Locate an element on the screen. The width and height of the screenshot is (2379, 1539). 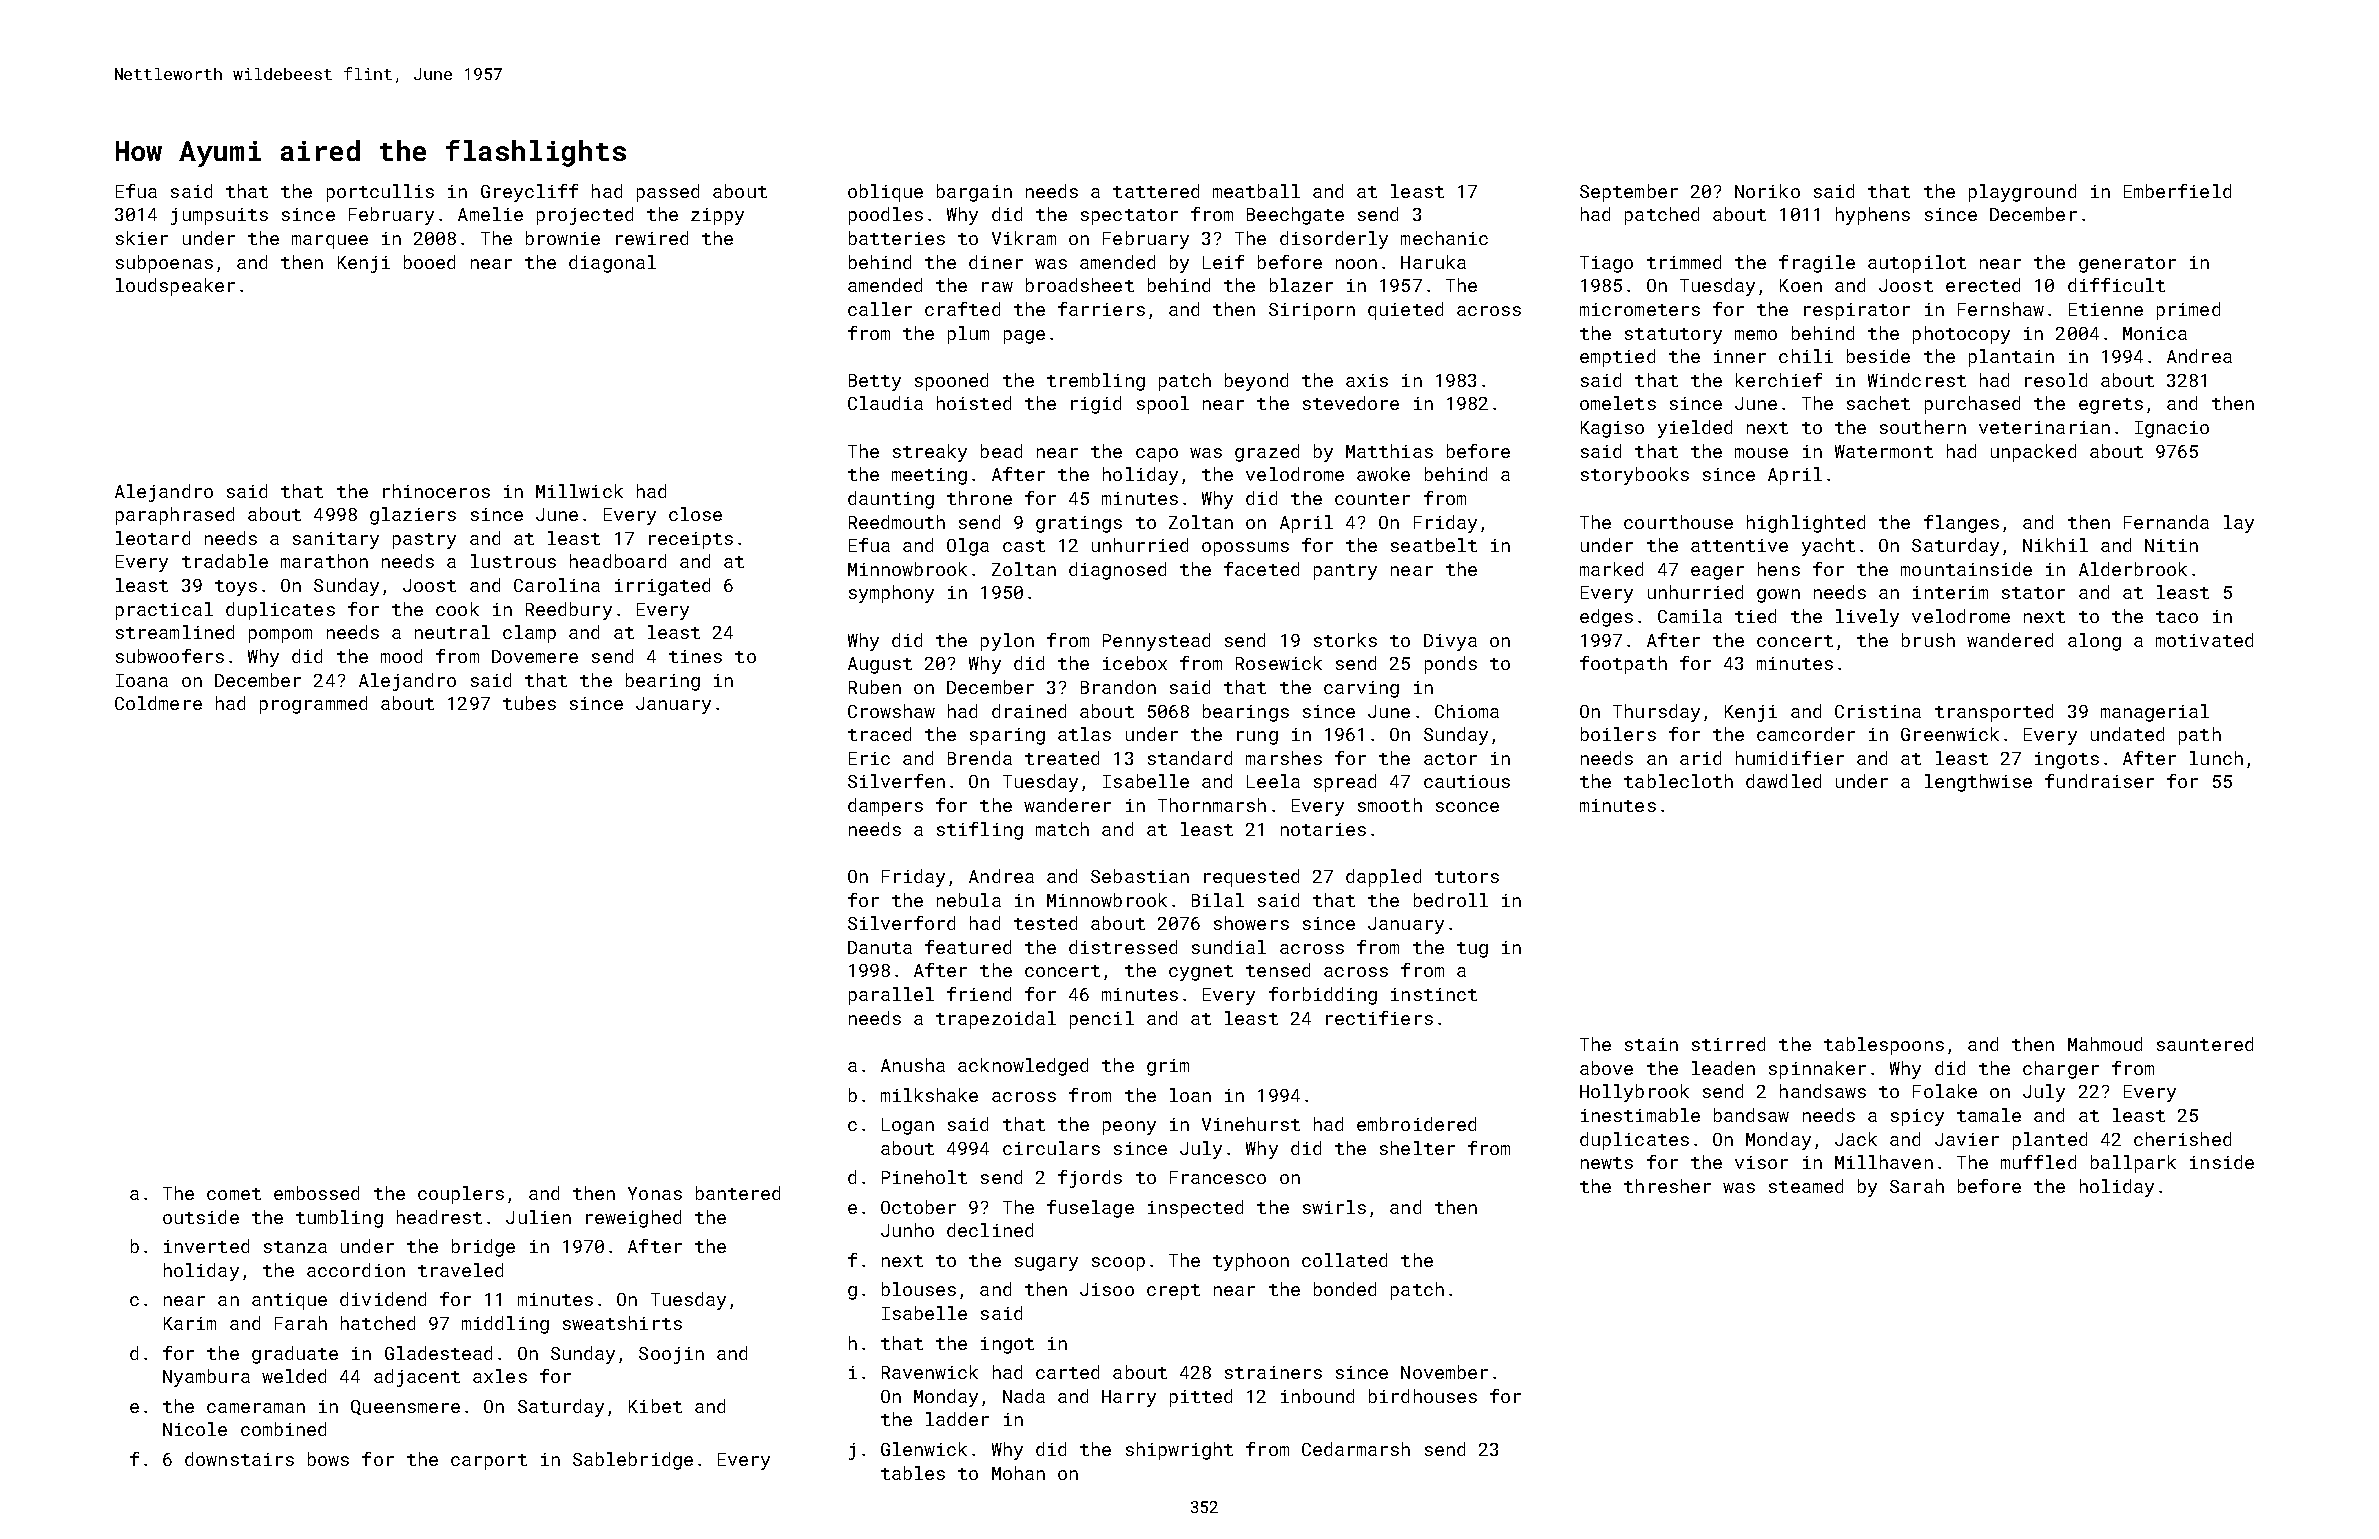
tug is located at coordinates (1472, 950).
